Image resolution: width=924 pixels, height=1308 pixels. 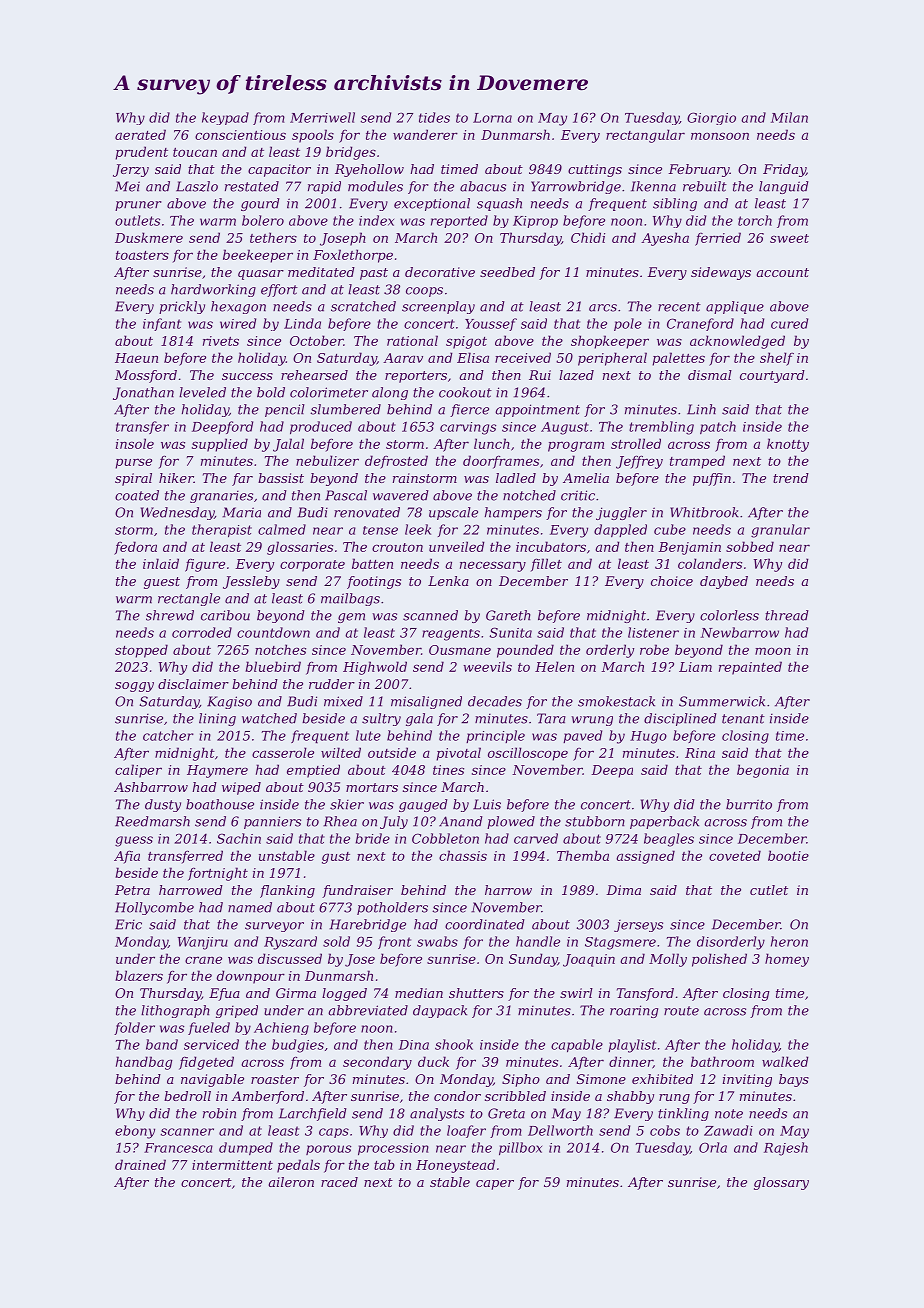 What do you see at coordinates (440, 1011) in the page?
I see `daypack` at bounding box center [440, 1011].
